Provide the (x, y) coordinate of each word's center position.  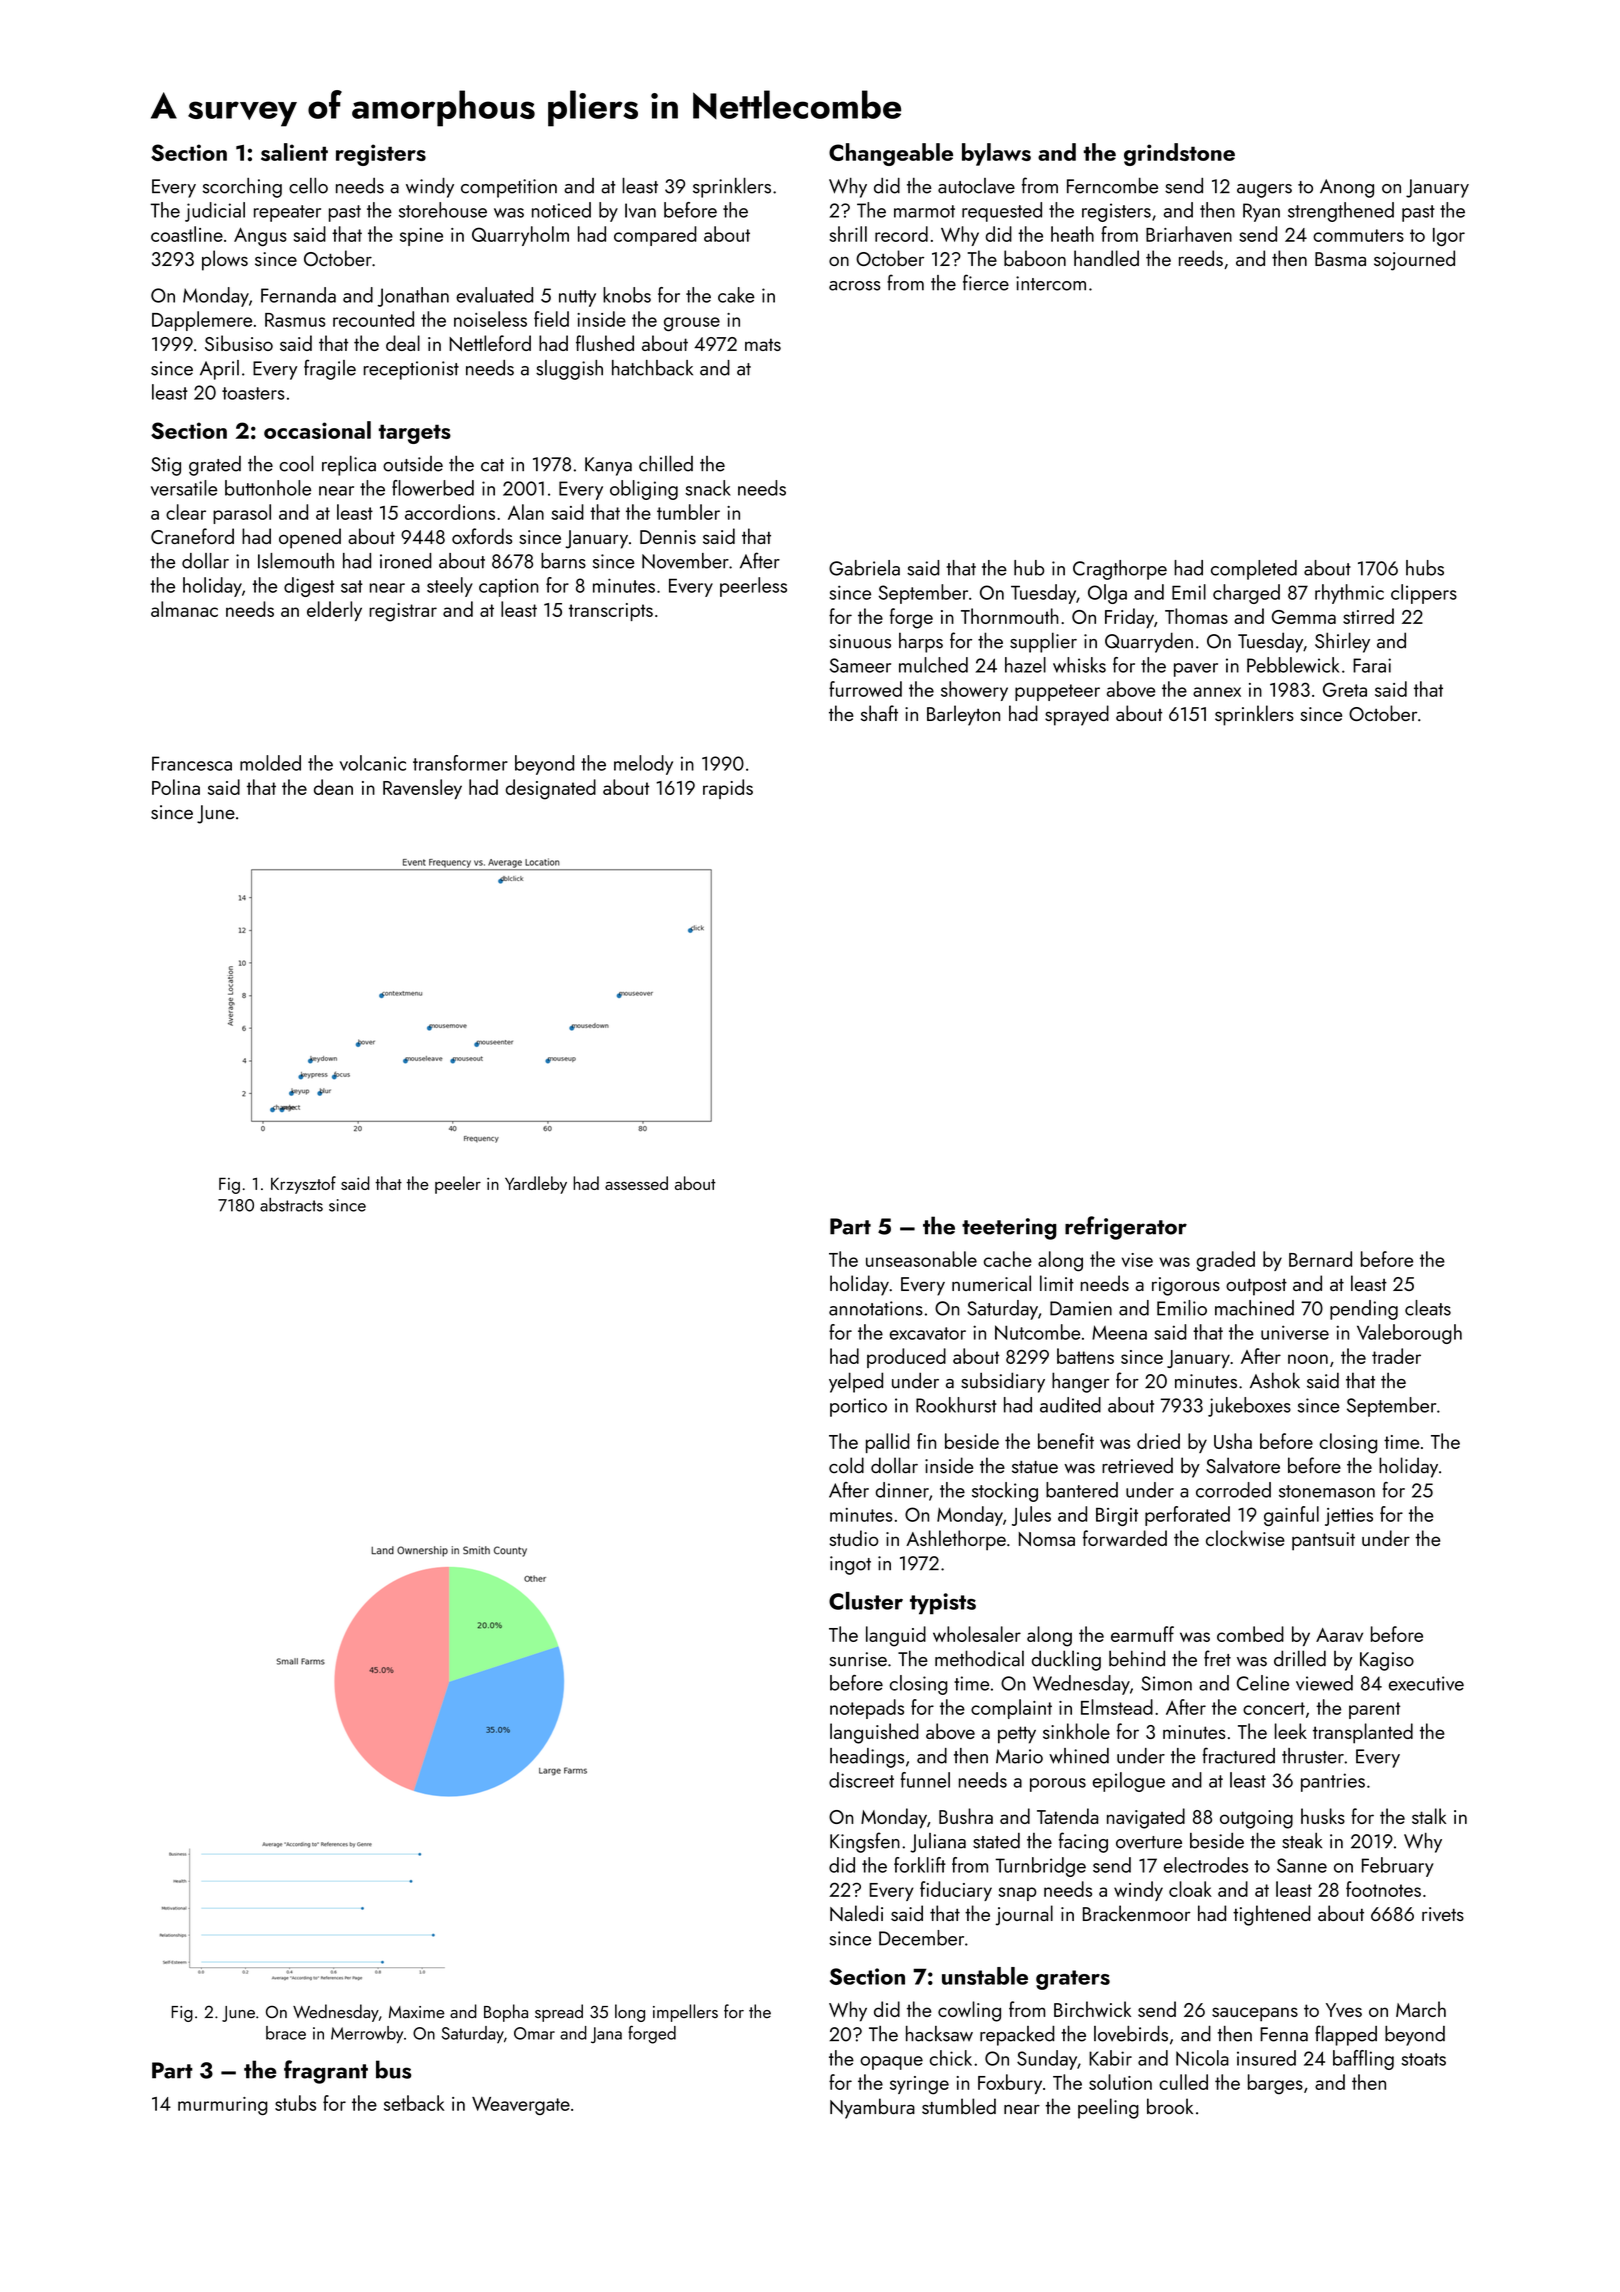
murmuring (223, 2106)
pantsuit (1323, 1541)
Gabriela (864, 568)
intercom (1051, 283)
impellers (685, 2013)
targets (415, 434)
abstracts (291, 1205)
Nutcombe (1037, 1332)
